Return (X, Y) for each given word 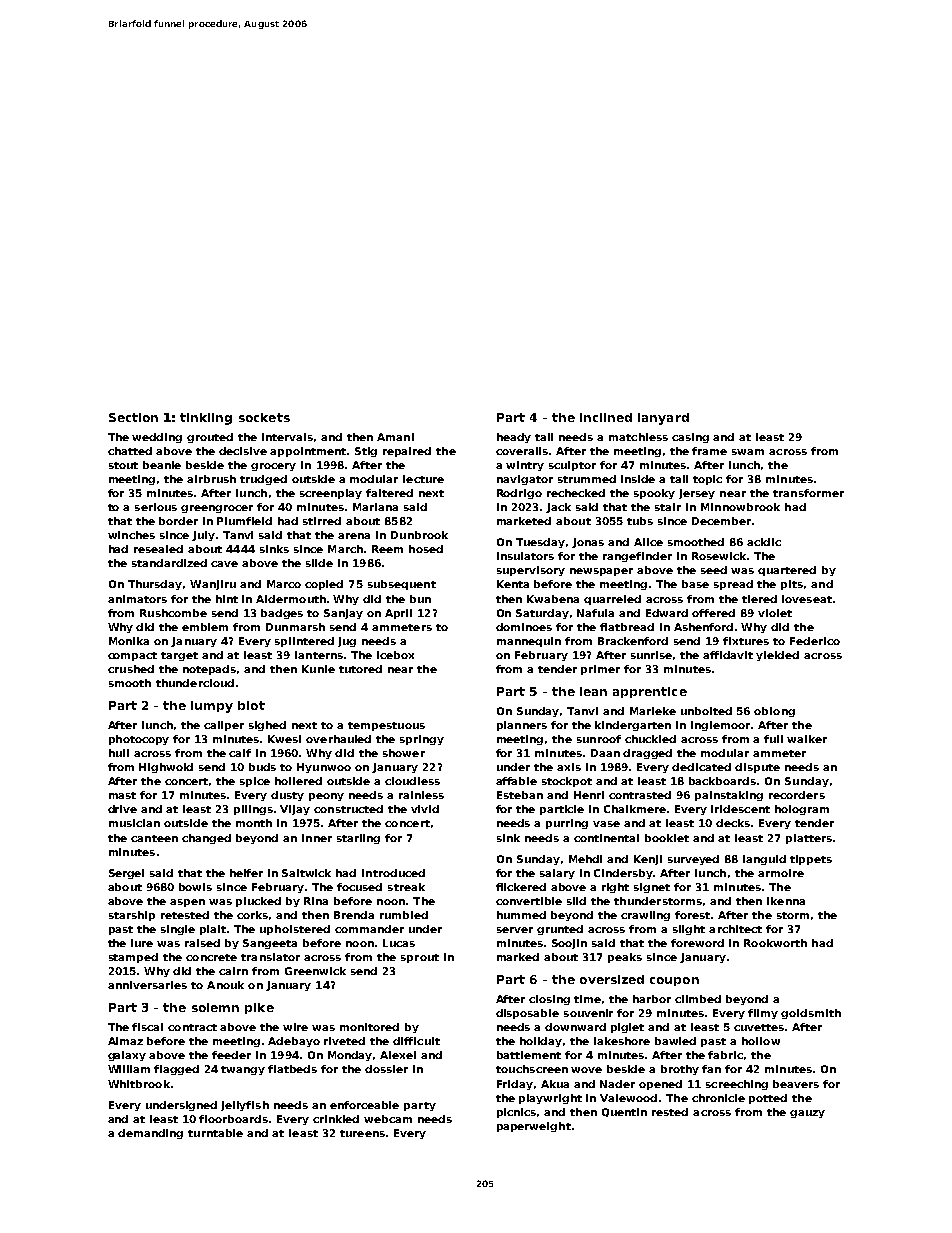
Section (133, 417)
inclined (606, 417)
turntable (215, 1133)
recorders (797, 795)
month (254, 823)
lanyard (663, 419)
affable (516, 781)
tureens (362, 1133)
